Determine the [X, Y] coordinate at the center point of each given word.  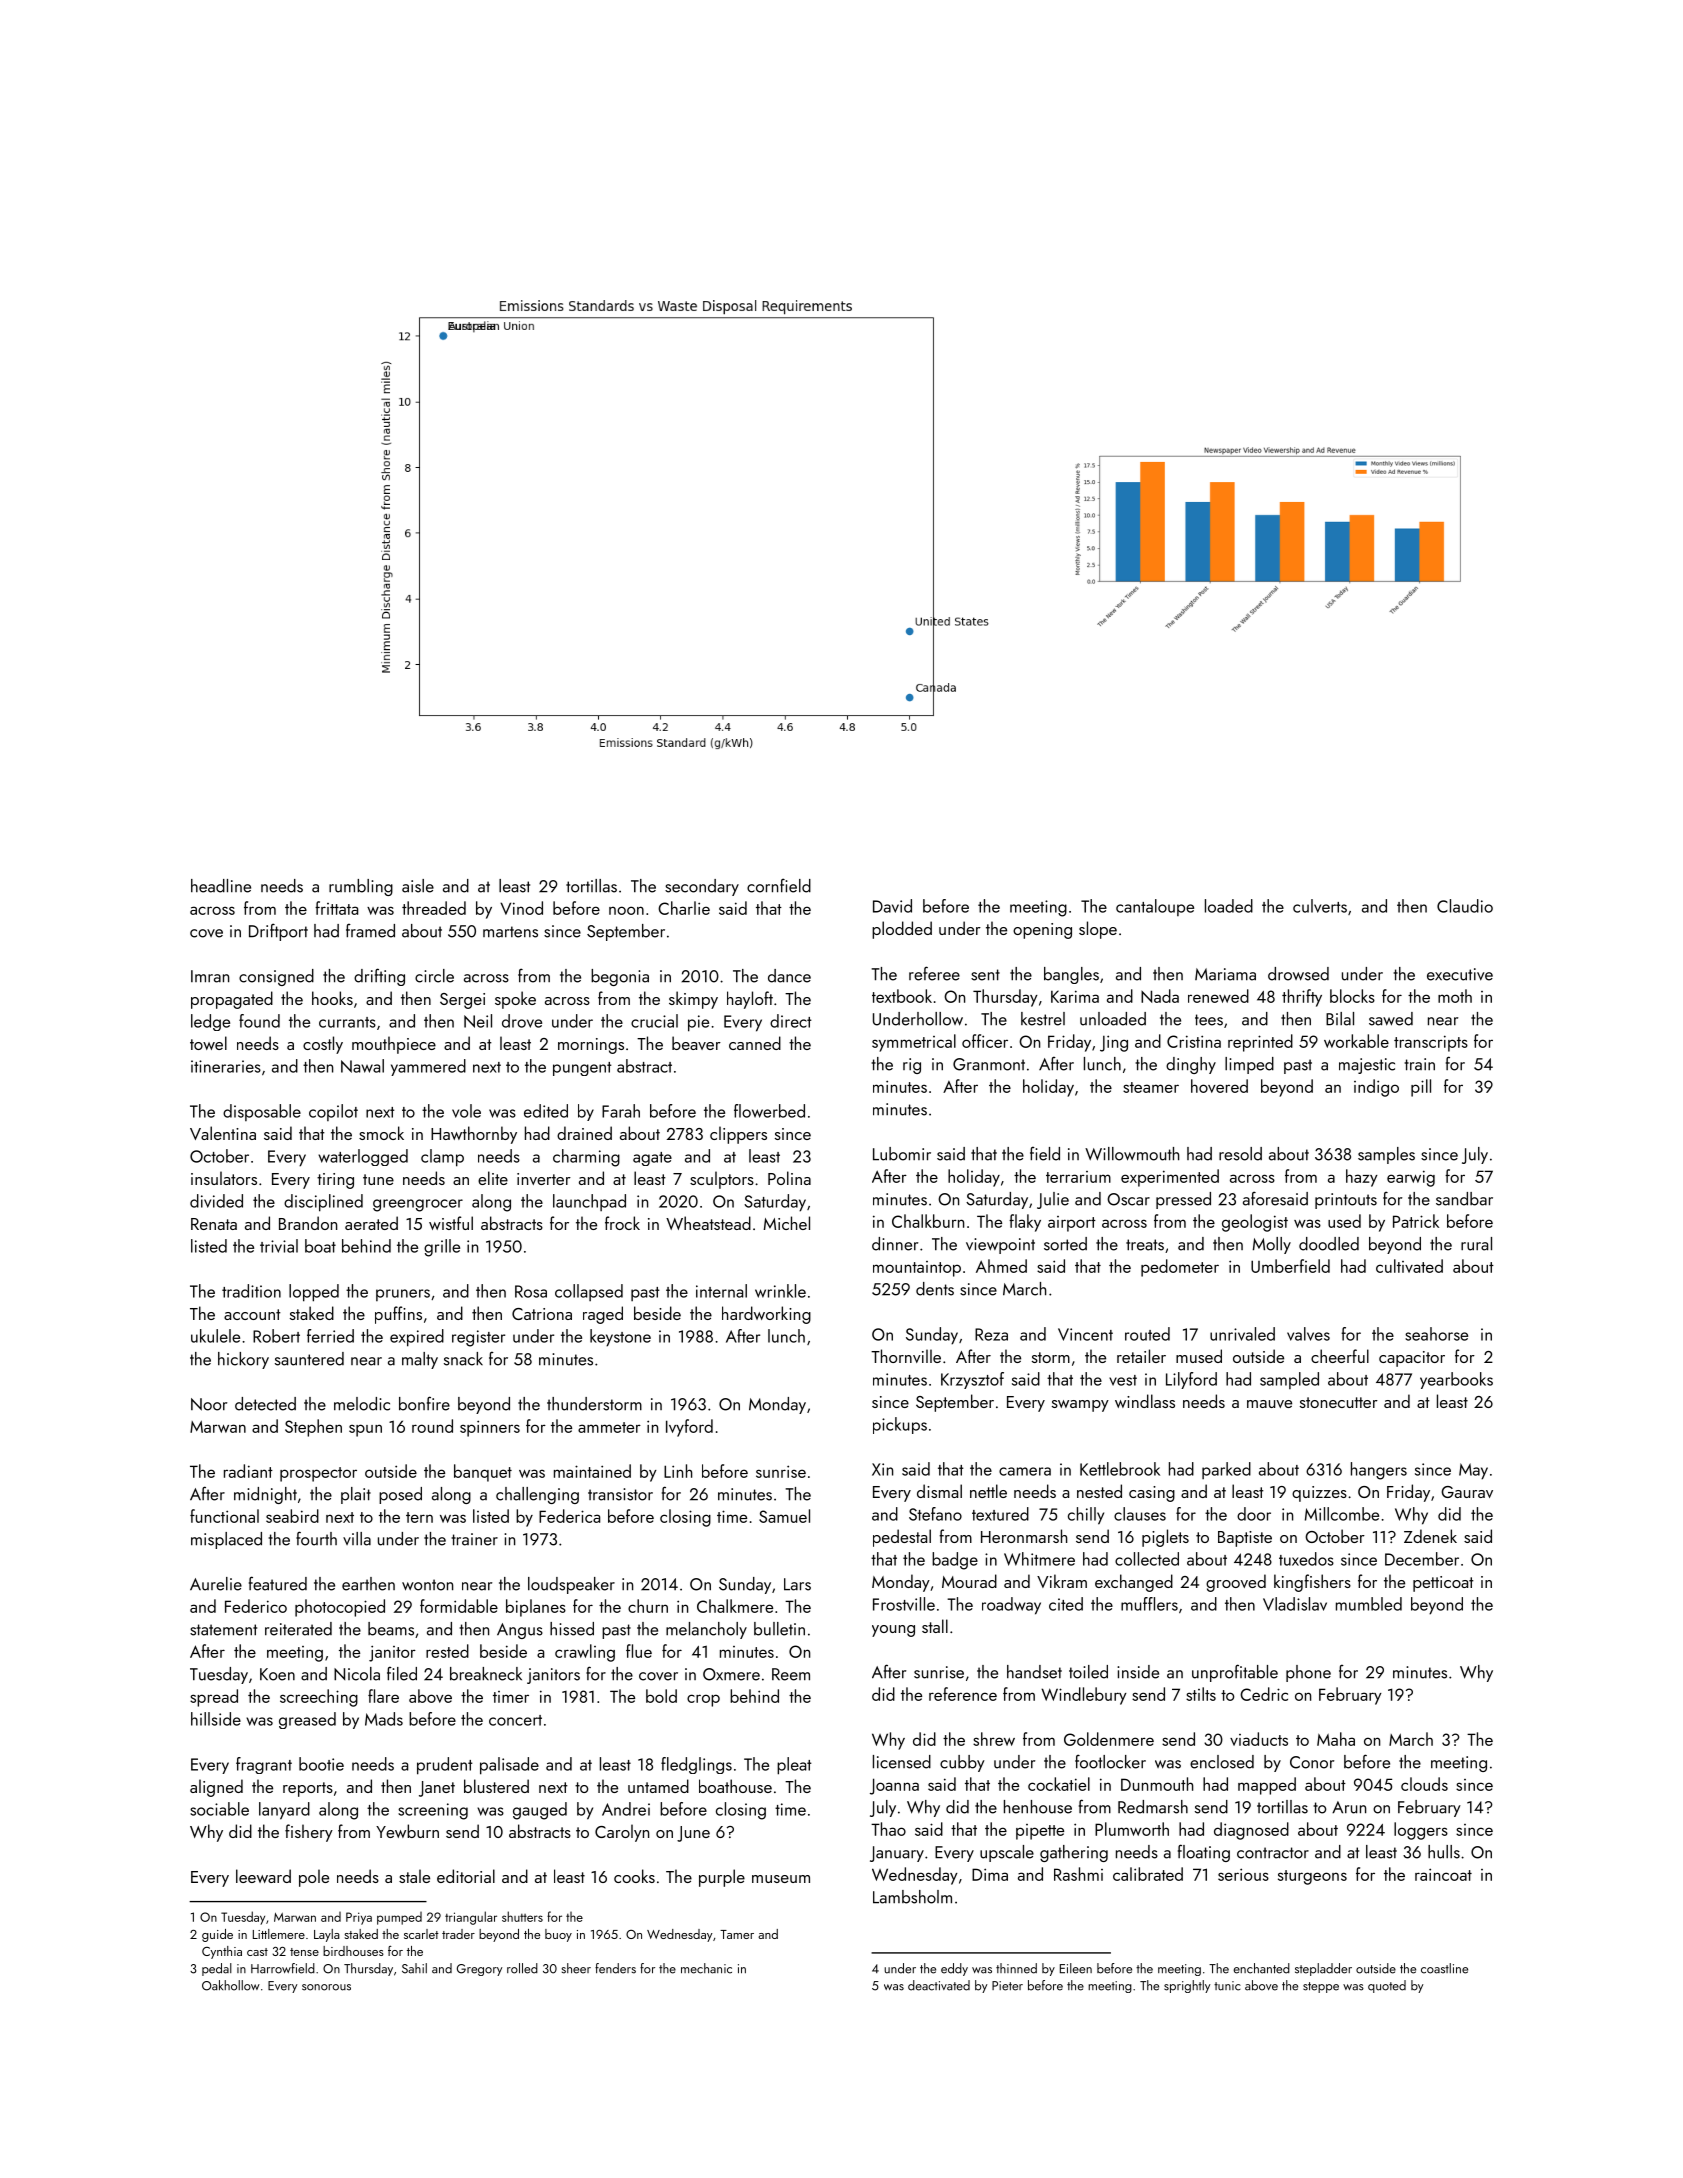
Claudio [1465, 906]
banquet [483, 1473]
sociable [219, 1809]
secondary [702, 887]
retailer [1141, 1356]
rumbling [361, 887]
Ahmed [1001, 1266]
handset [1034, 1672]
